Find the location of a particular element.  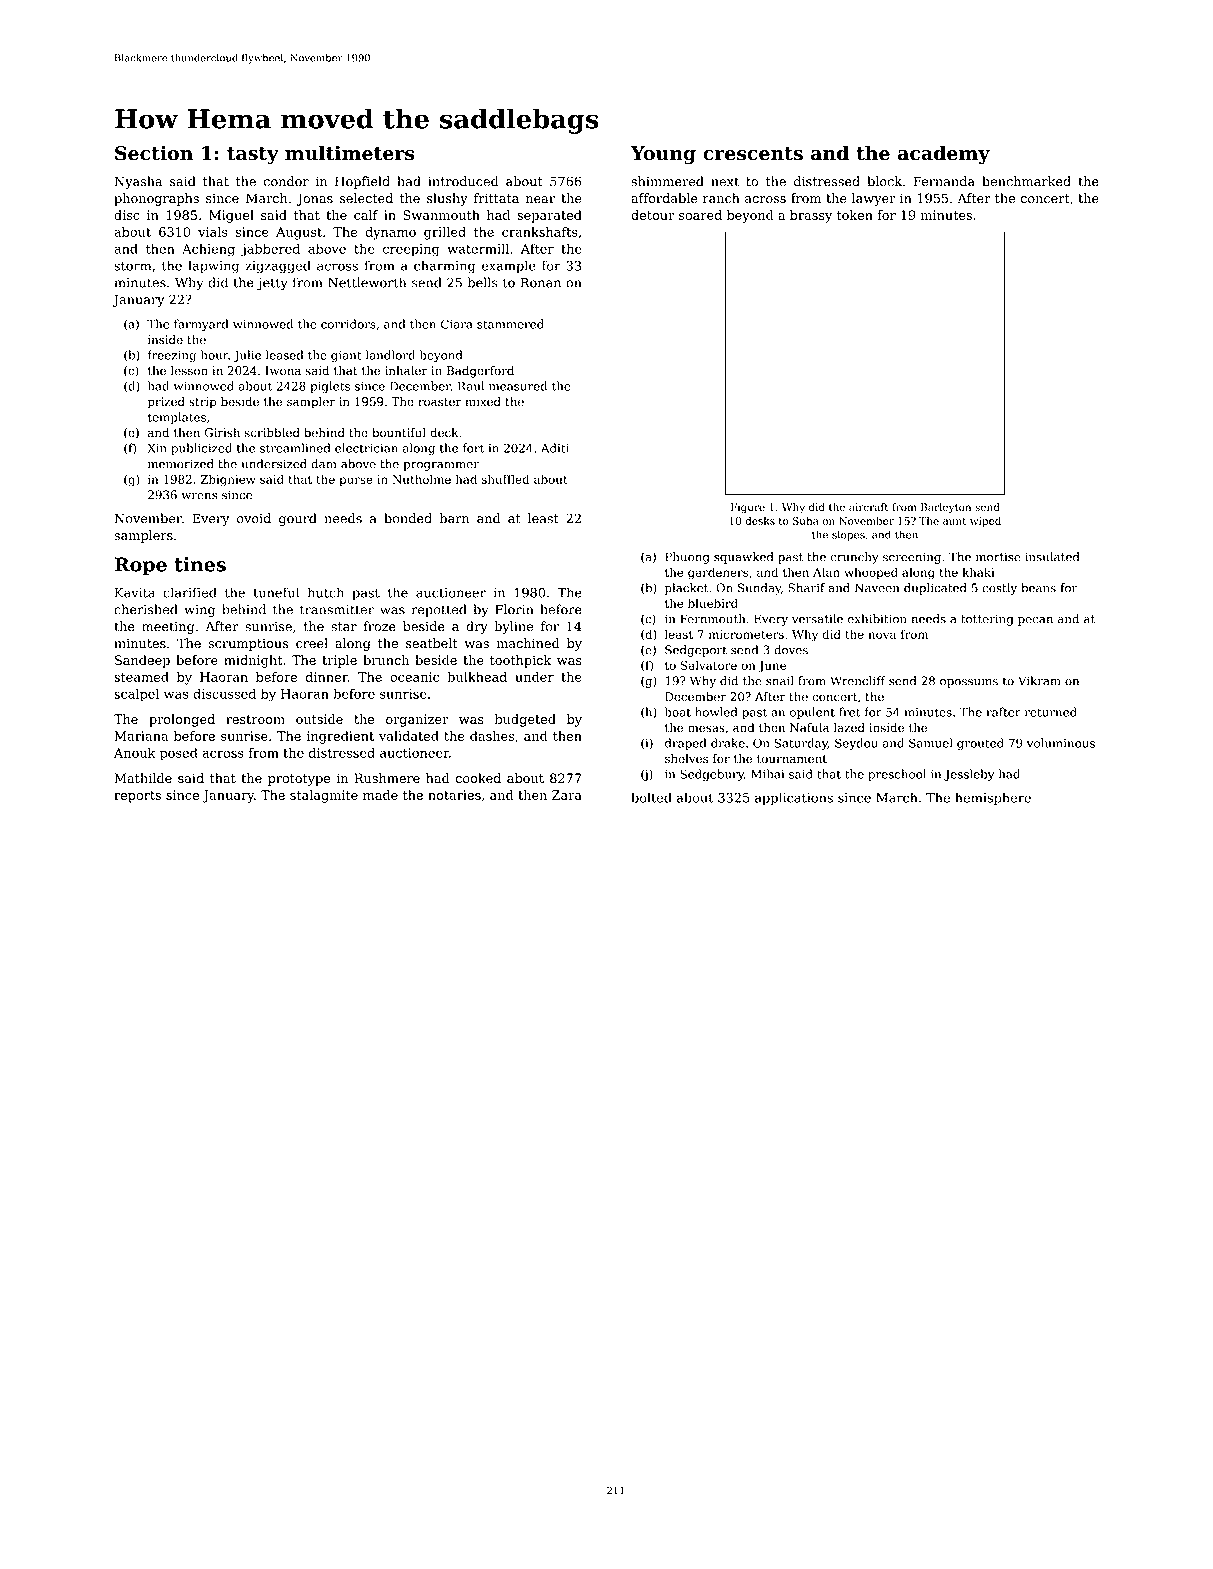

stalagmite is located at coordinates (324, 796).
